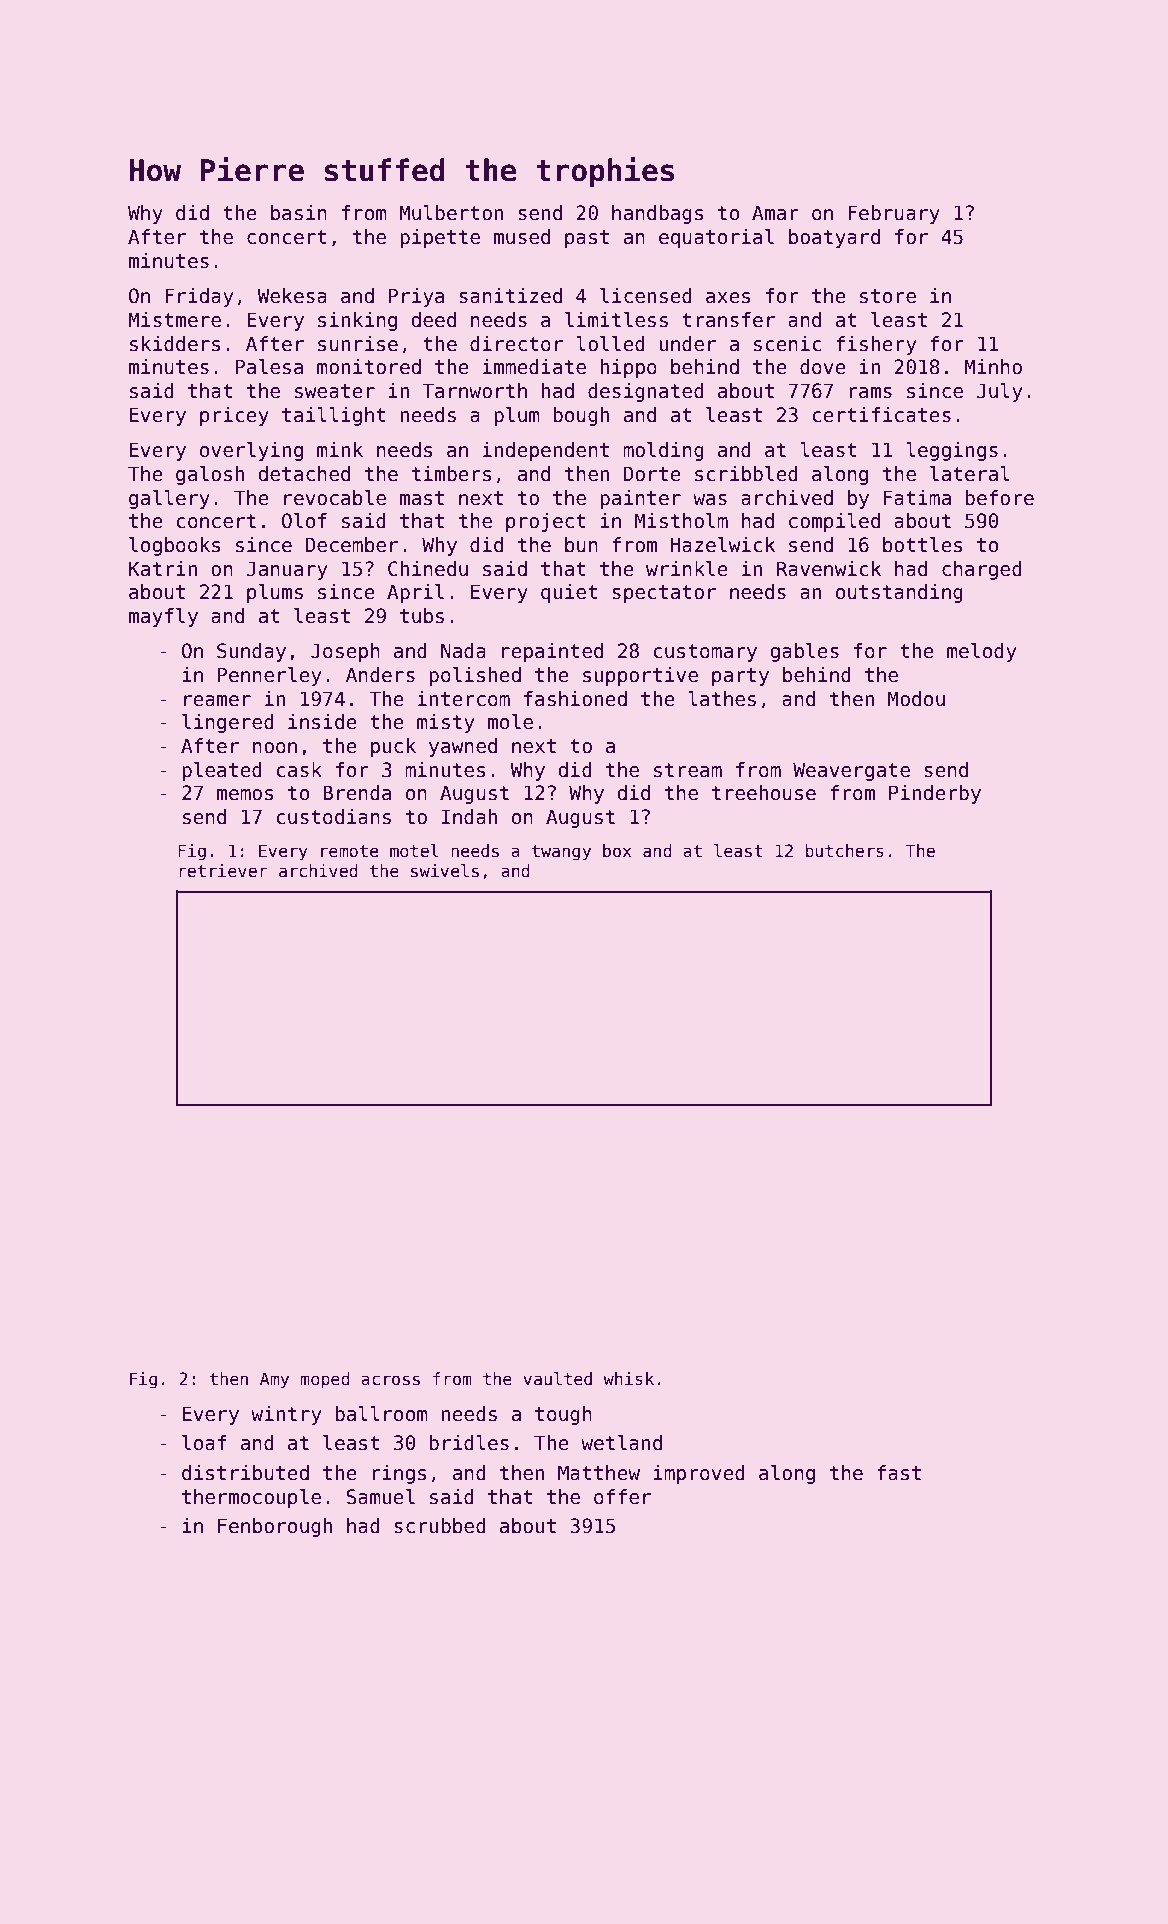 The image size is (1168, 1924). I want to click on improved, so click(699, 1474).
